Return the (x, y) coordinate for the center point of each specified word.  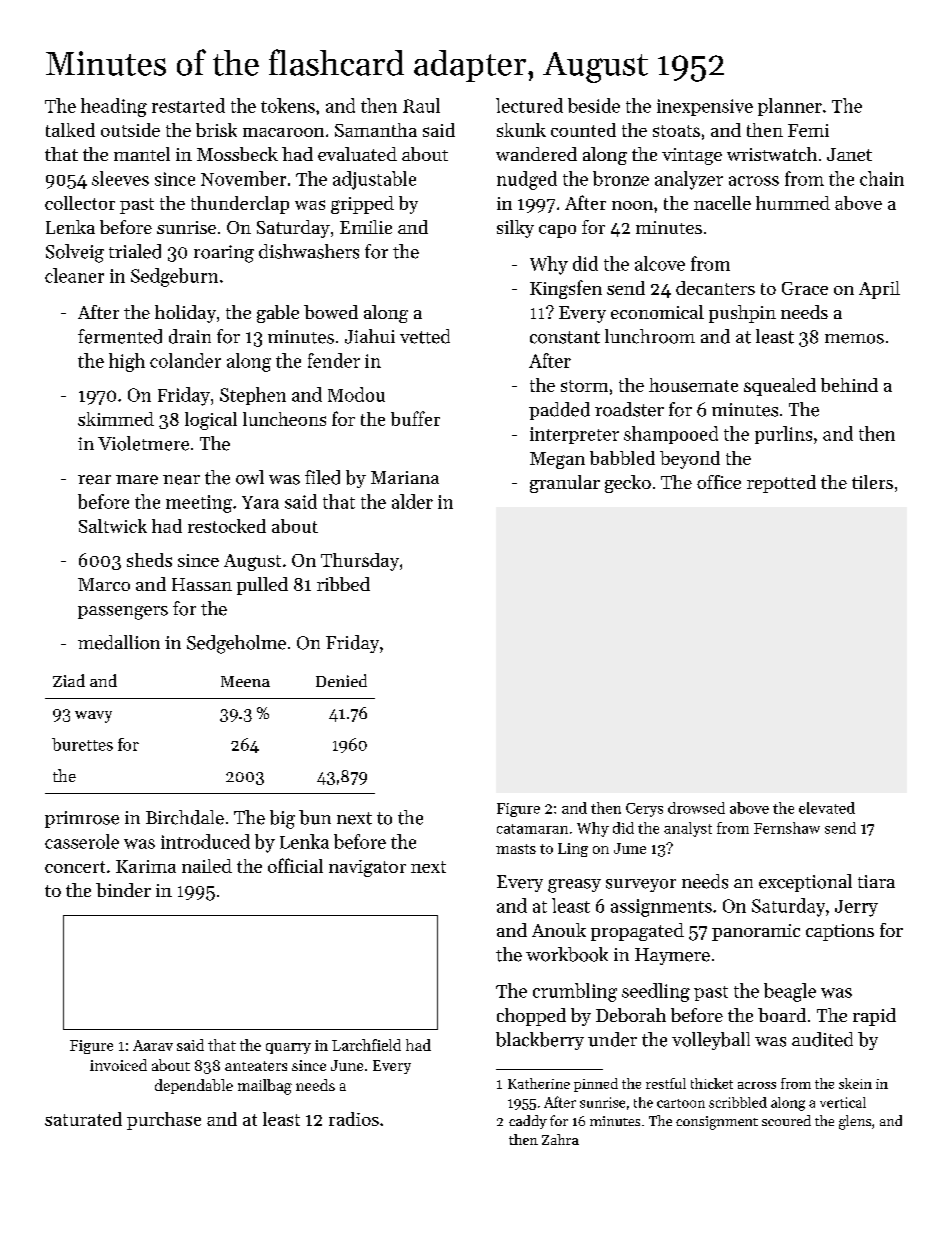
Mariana (405, 477)
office (719, 482)
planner (790, 107)
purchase (164, 1121)
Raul (421, 105)
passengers (123, 613)
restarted (188, 105)
